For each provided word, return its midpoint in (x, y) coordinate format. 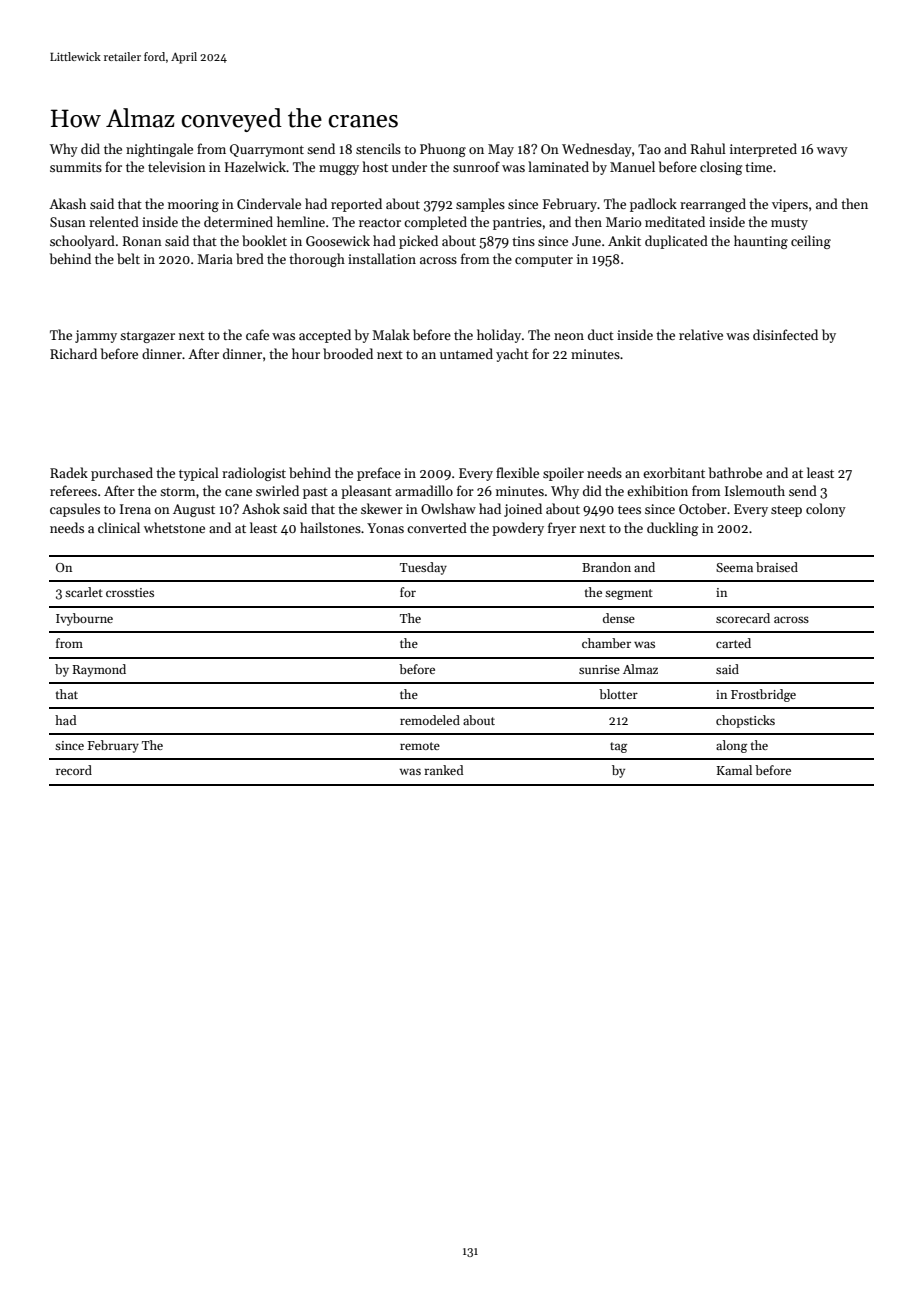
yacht (512, 355)
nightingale (159, 150)
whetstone (174, 527)
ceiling (811, 242)
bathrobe (735, 472)
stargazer (147, 337)
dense (619, 618)
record (74, 770)
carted (733, 643)
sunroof (476, 166)
